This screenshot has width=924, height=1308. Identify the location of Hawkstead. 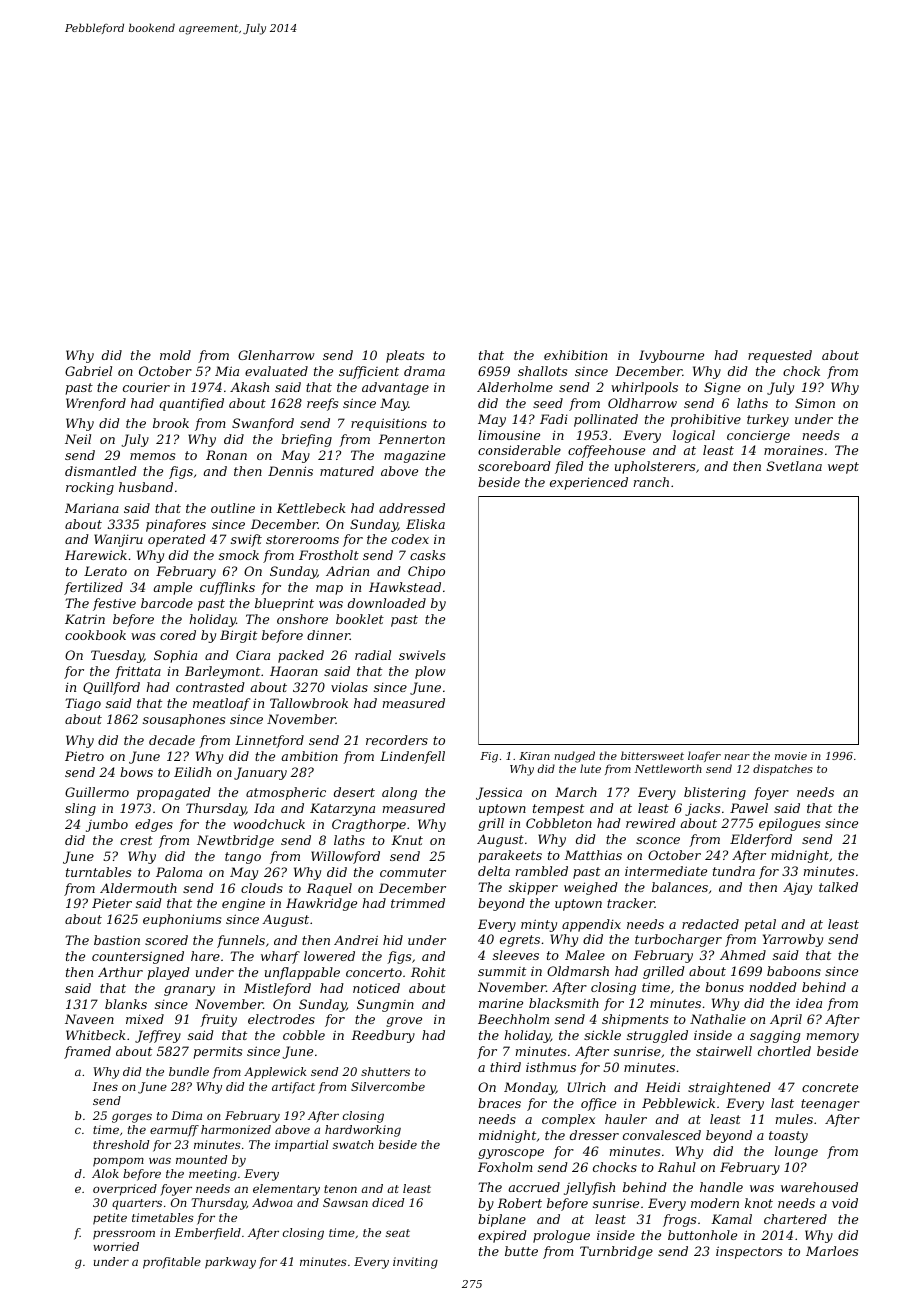
(405, 587).
